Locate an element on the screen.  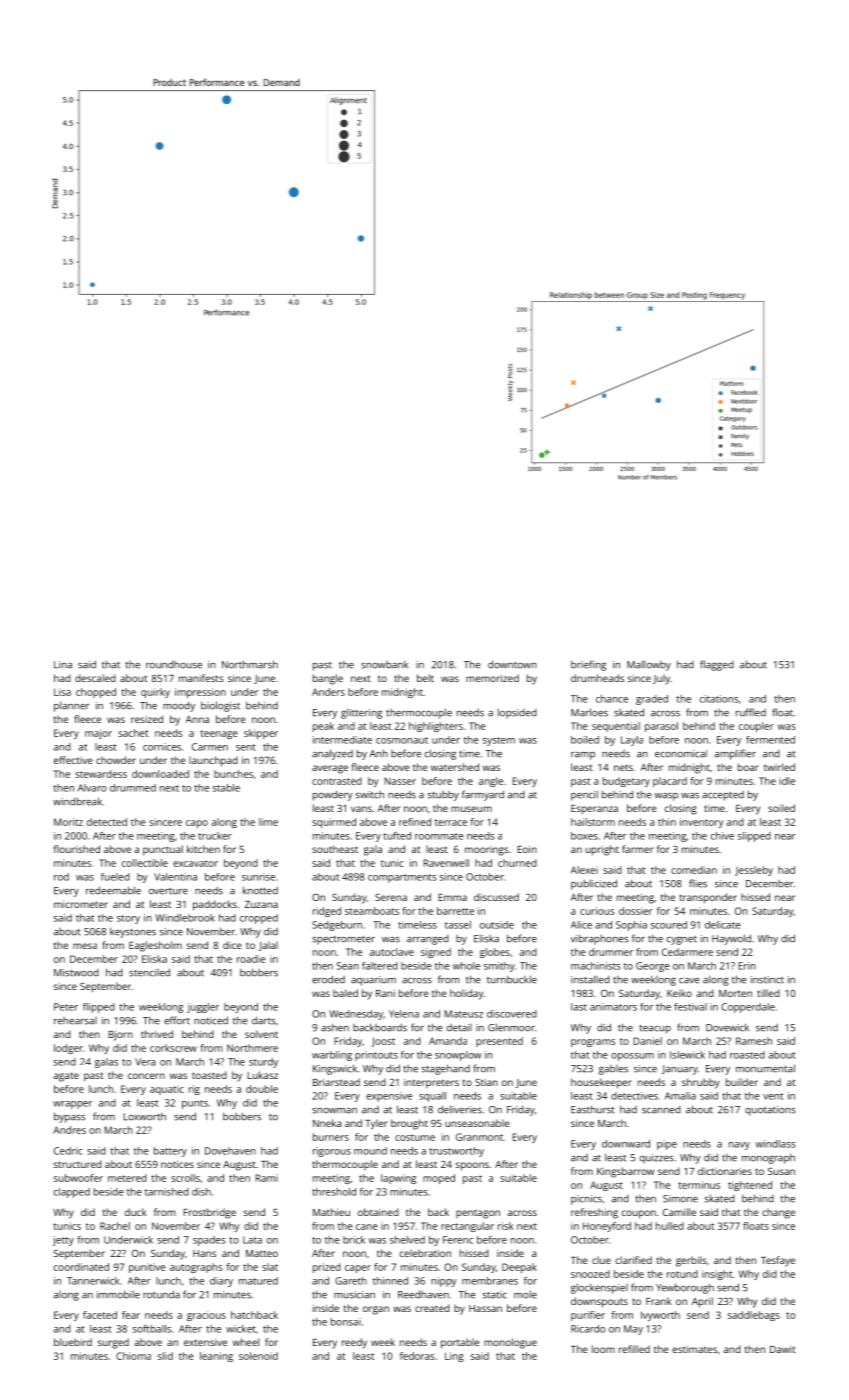
mesa is located at coordinates (85, 946).
